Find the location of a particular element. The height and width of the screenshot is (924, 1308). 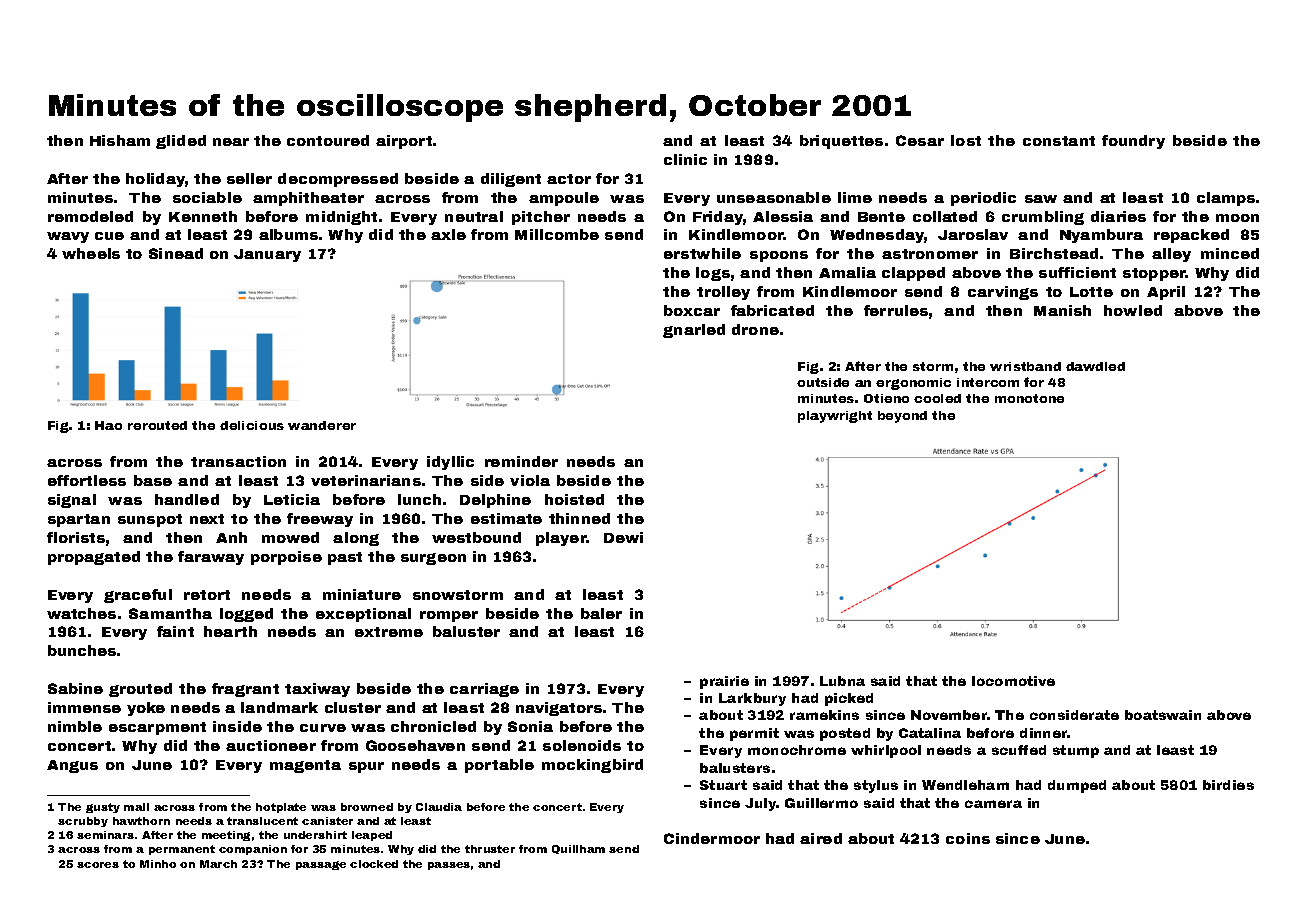

wanderer is located at coordinates (322, 425).
